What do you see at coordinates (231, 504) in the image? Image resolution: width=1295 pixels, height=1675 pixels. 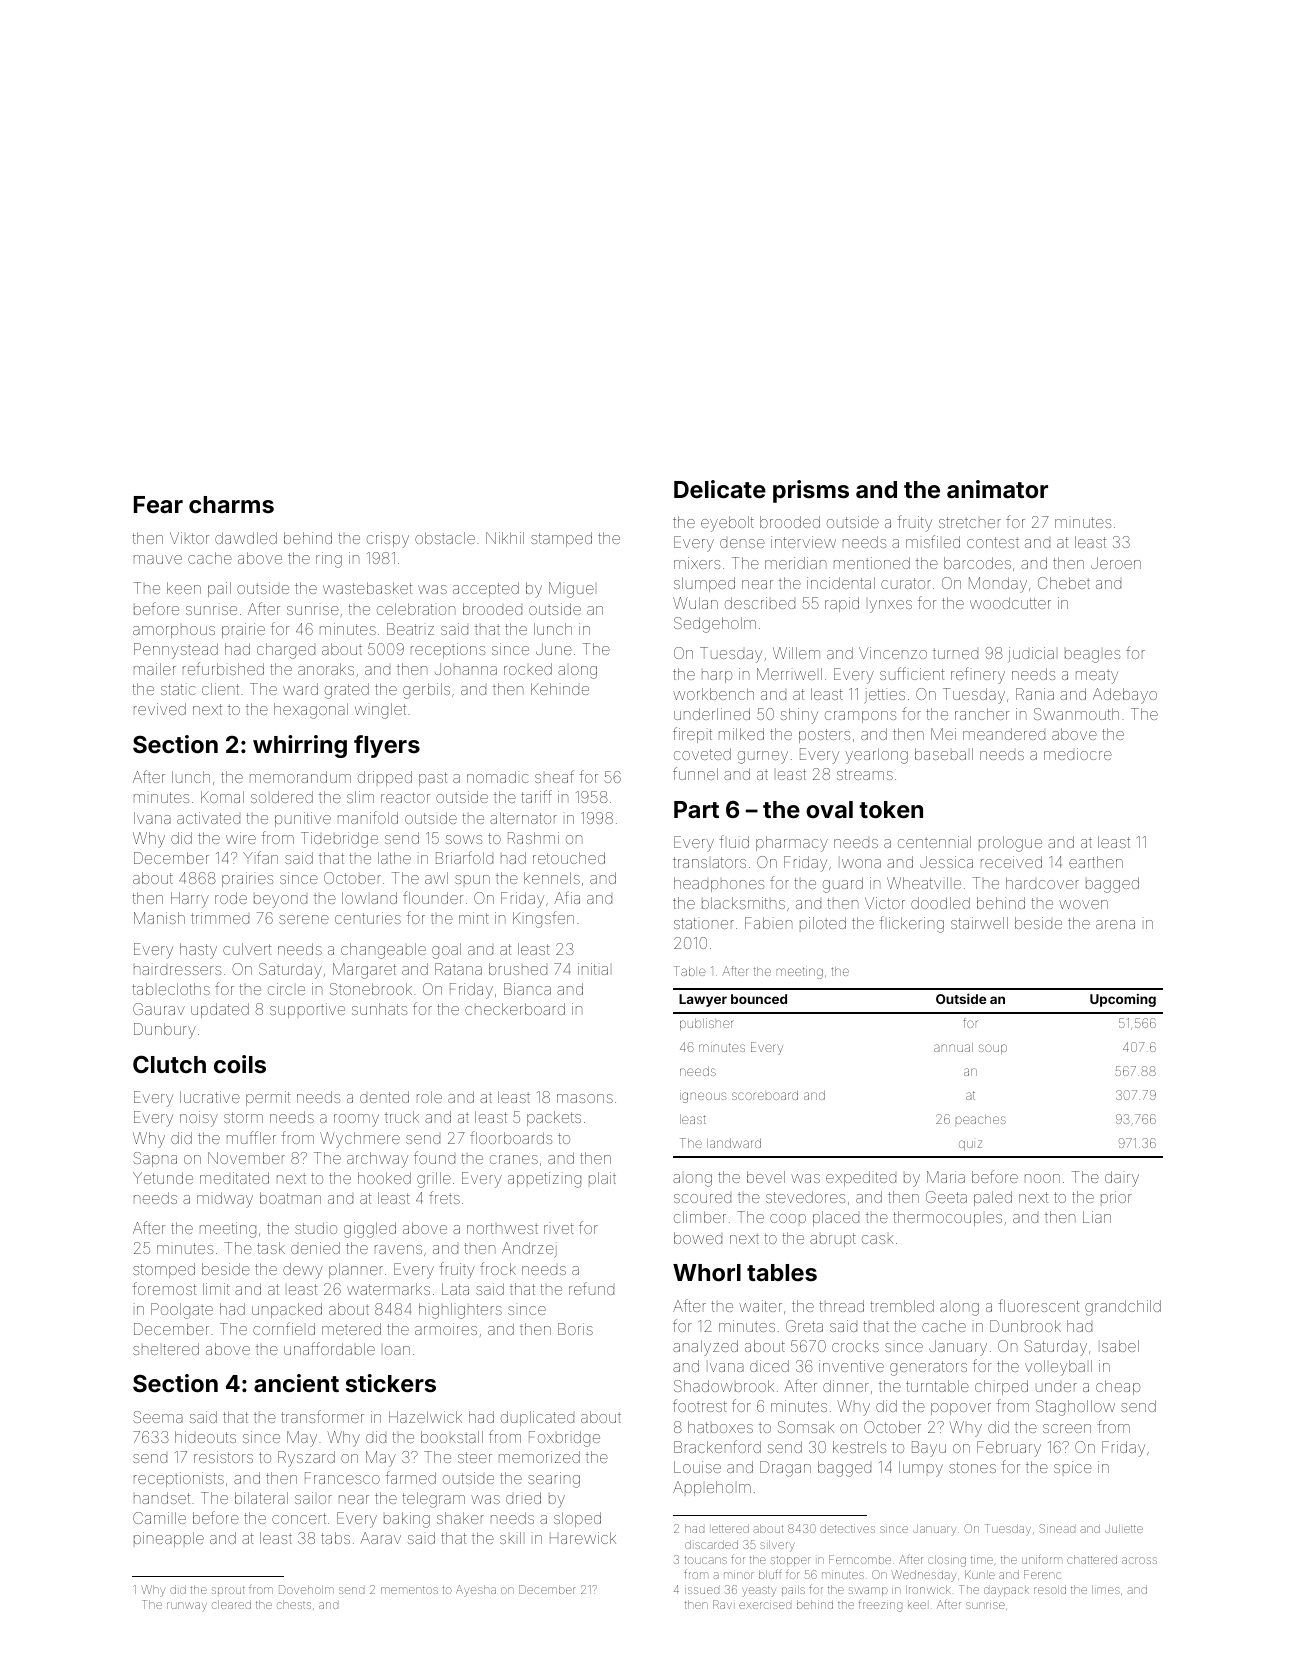 I see `charms` at bounding box center [231, 504].
